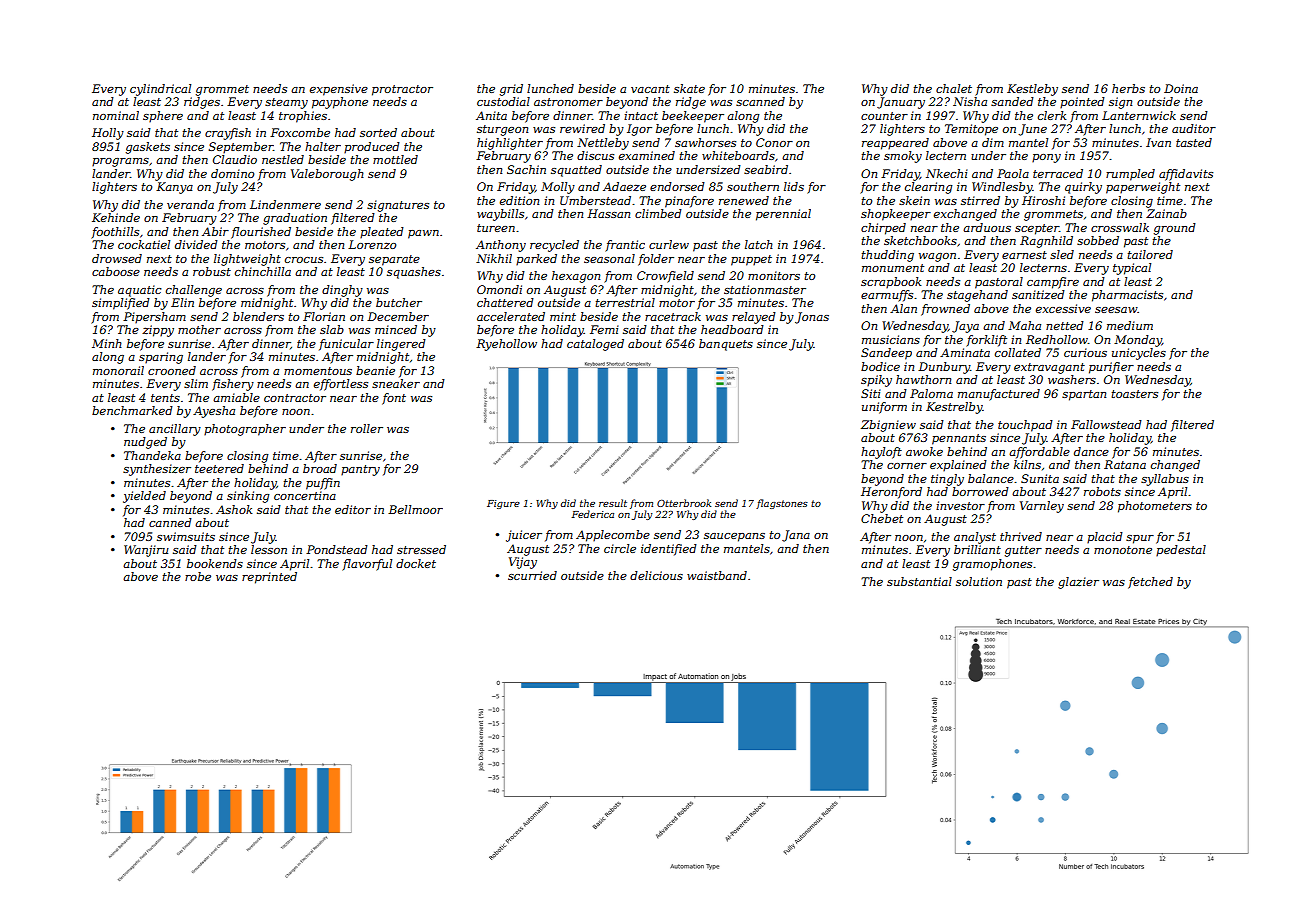 This page has height=924, width=1308. I want to click on skate, so click(689, 88).
